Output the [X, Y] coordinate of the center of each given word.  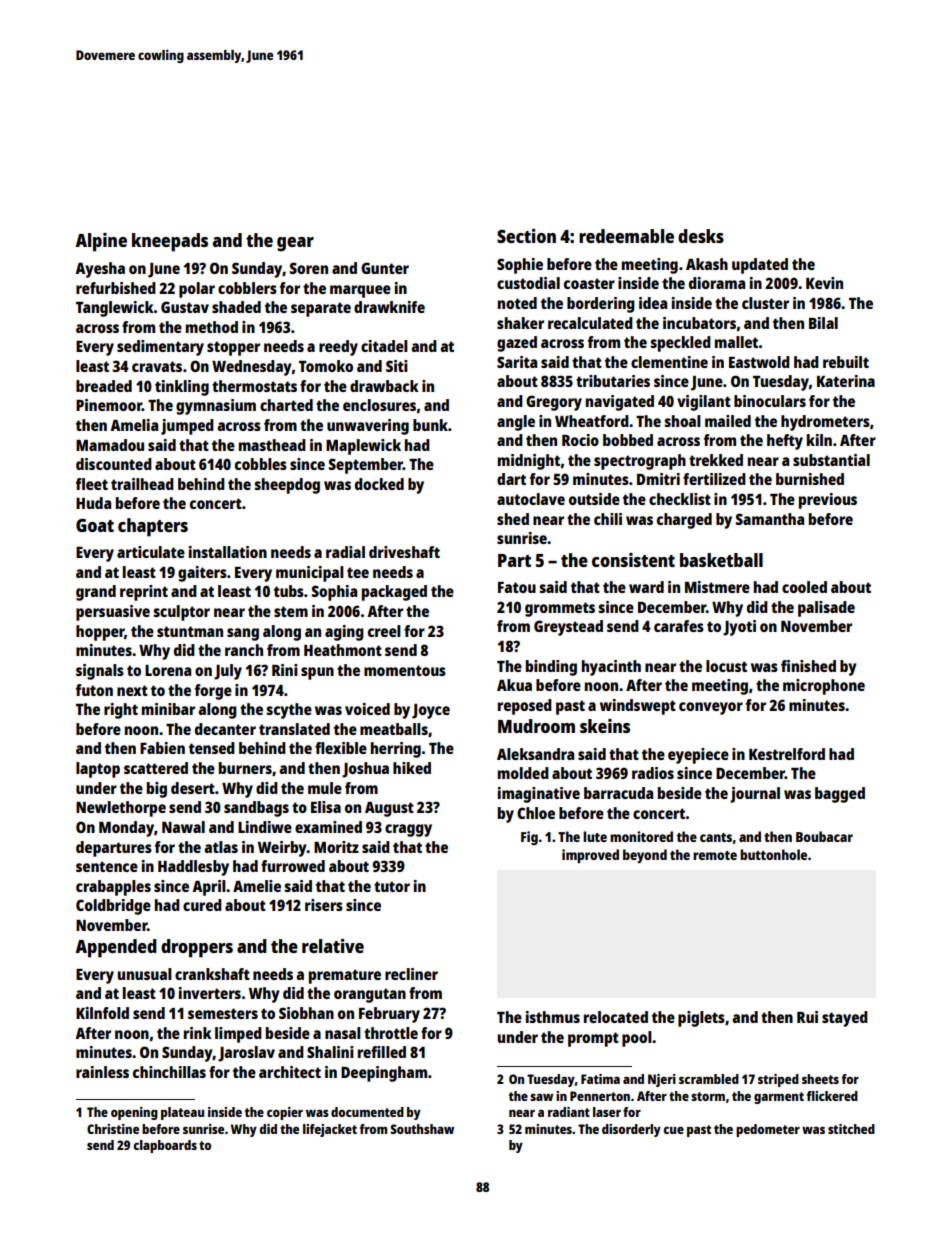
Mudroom [536, 726]
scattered [156, 768]
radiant [569, 1112]
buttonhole [773, 854]
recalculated [590, 323]
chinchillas [169, 1072]
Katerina [846, 381]
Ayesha [100, 270]
